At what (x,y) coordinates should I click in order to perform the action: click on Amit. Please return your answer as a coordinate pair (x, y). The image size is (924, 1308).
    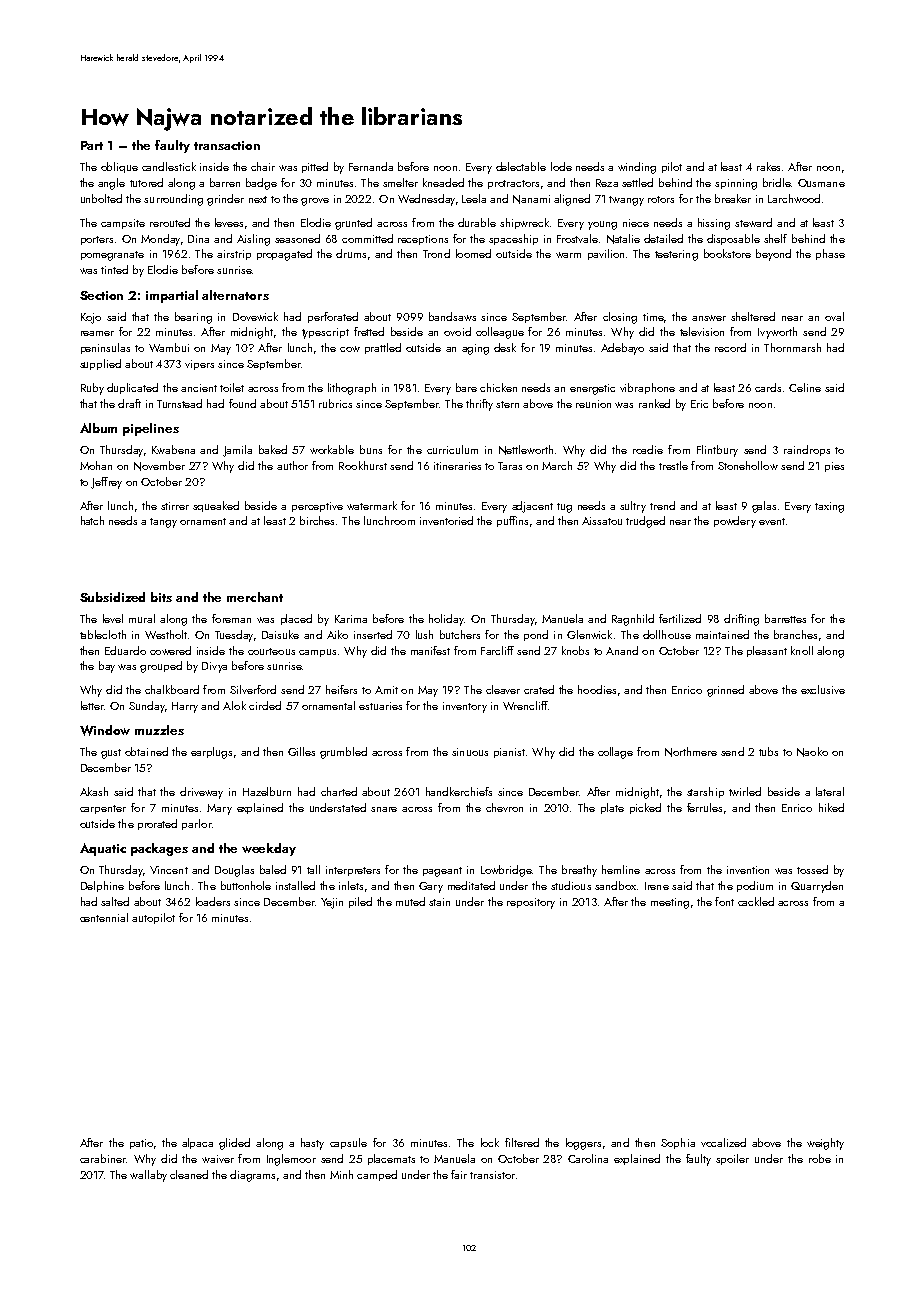
    Looking at the image, I should click on (386, 690).
